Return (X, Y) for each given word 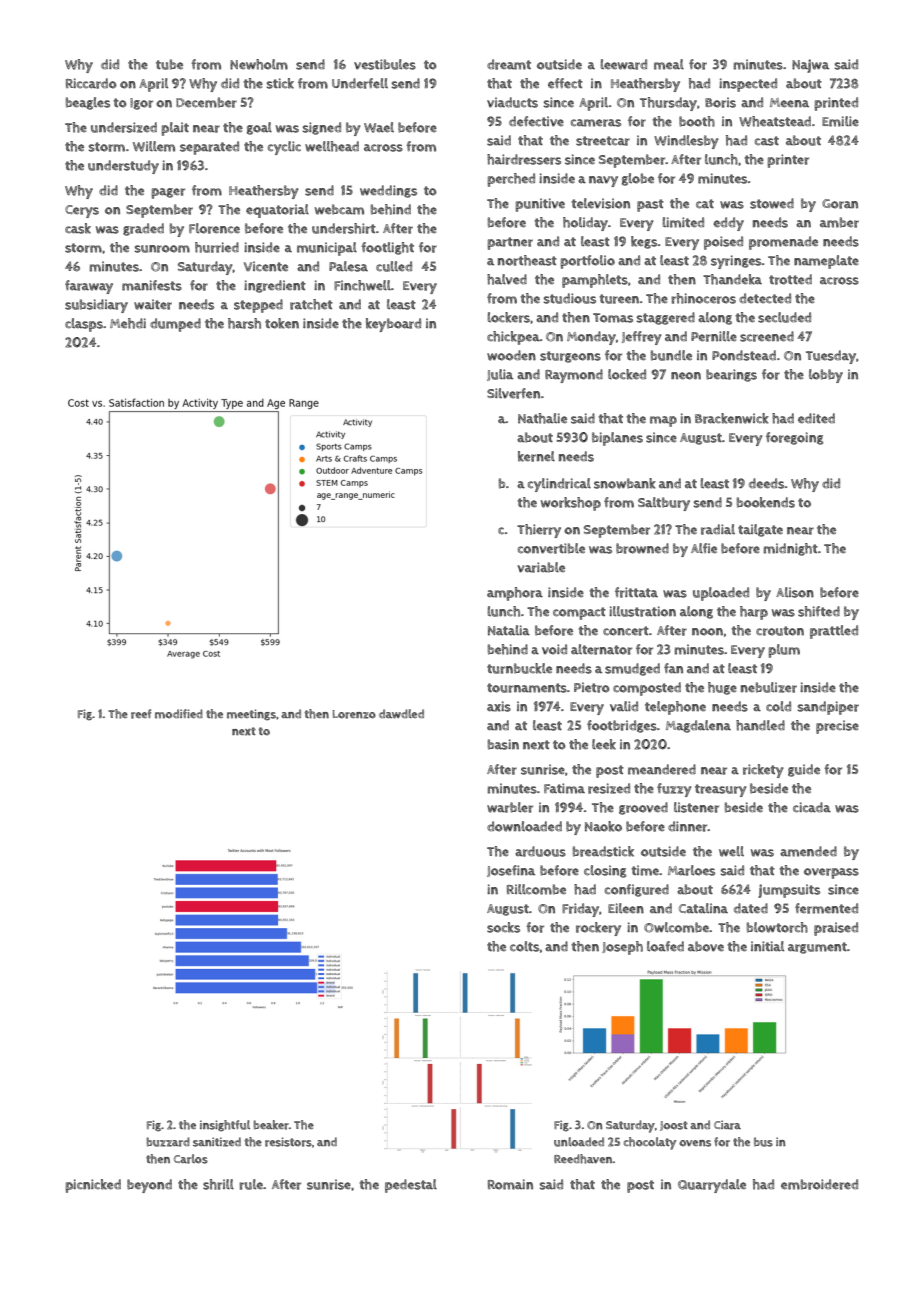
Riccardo (91, 83)
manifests (152, 285)
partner (510, 243)
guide (804, 770)
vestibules (385, 64)
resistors (288, 1142)
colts (524, 946)
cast (767, 141)
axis (499, 706)
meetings (251, 715)
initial (767, 946)
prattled (834, 632)
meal (669, 64)
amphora (515, 594)
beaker (271, 1125)
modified (179, 714)
